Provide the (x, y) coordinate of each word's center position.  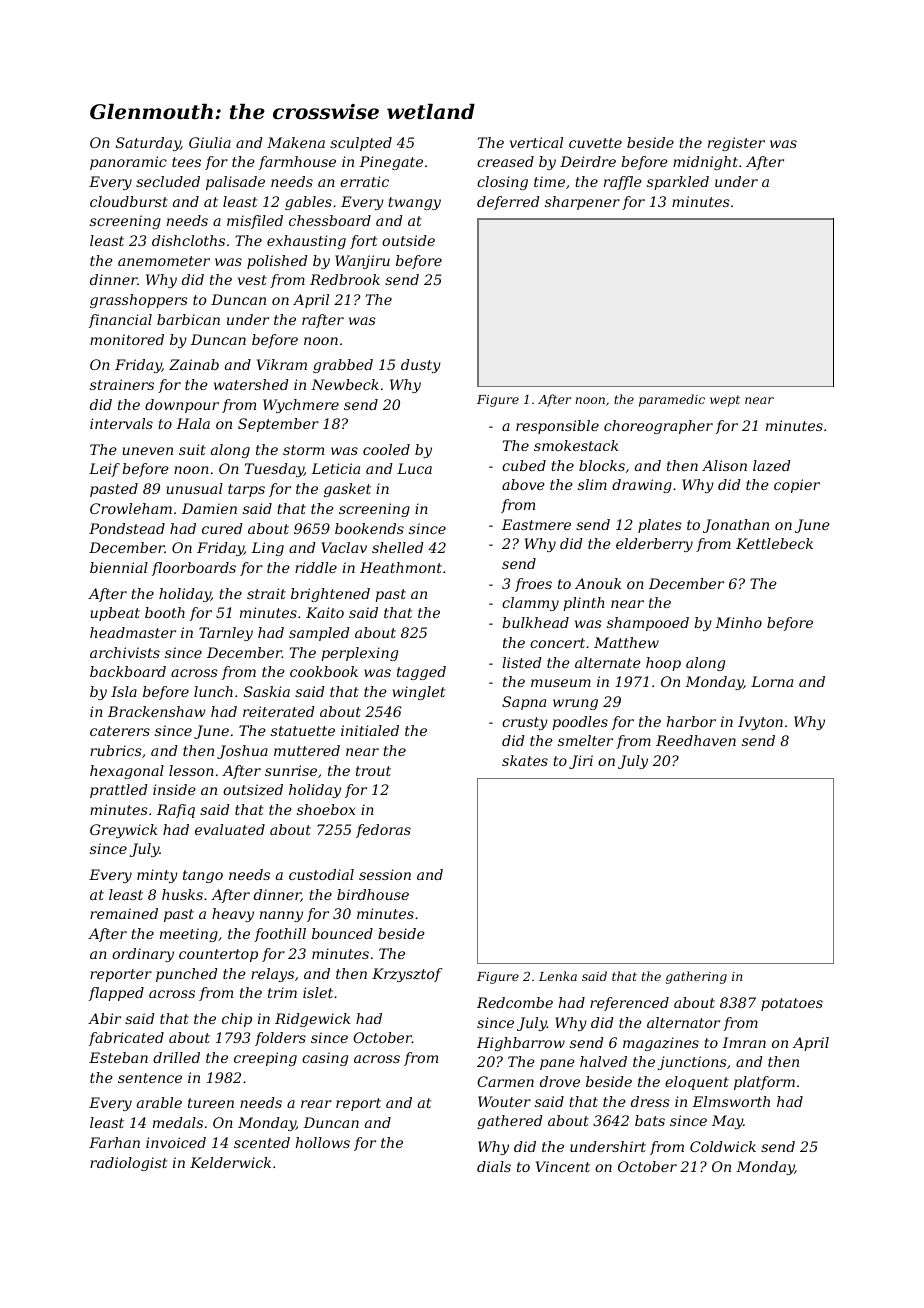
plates (660, 526)
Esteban (118, 1057)
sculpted (361, 144)
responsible (557, 427)
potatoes (792, 1004)
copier (797, 486)
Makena (296, 142)
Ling (267, 549)
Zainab (194, 364)
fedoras (383, 831)
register (736, 144)
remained (124, 913)
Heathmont (401, 567)
